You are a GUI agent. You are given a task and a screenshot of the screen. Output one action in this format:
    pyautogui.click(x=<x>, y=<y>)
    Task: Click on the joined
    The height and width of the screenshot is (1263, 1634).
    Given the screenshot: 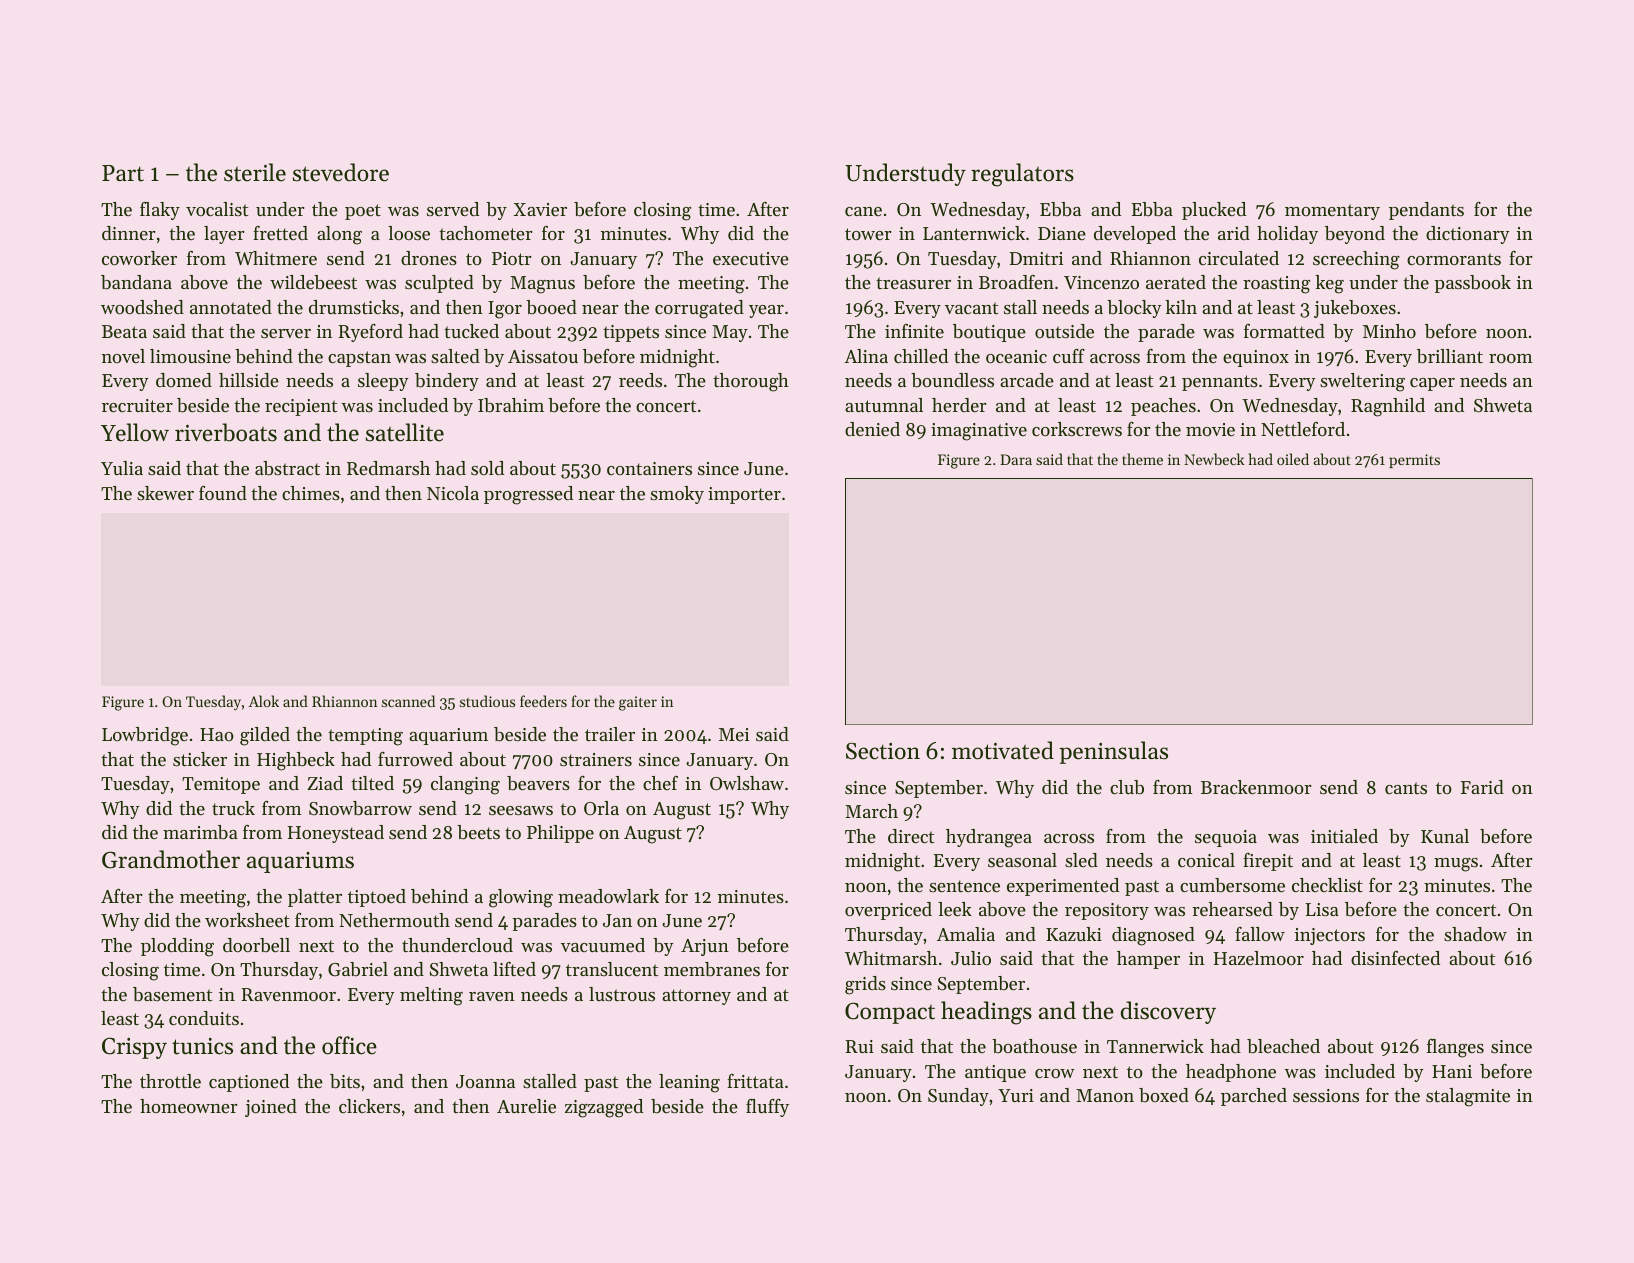 What is the action you would take?
    pyautogui.click(x=271, y=1108)
